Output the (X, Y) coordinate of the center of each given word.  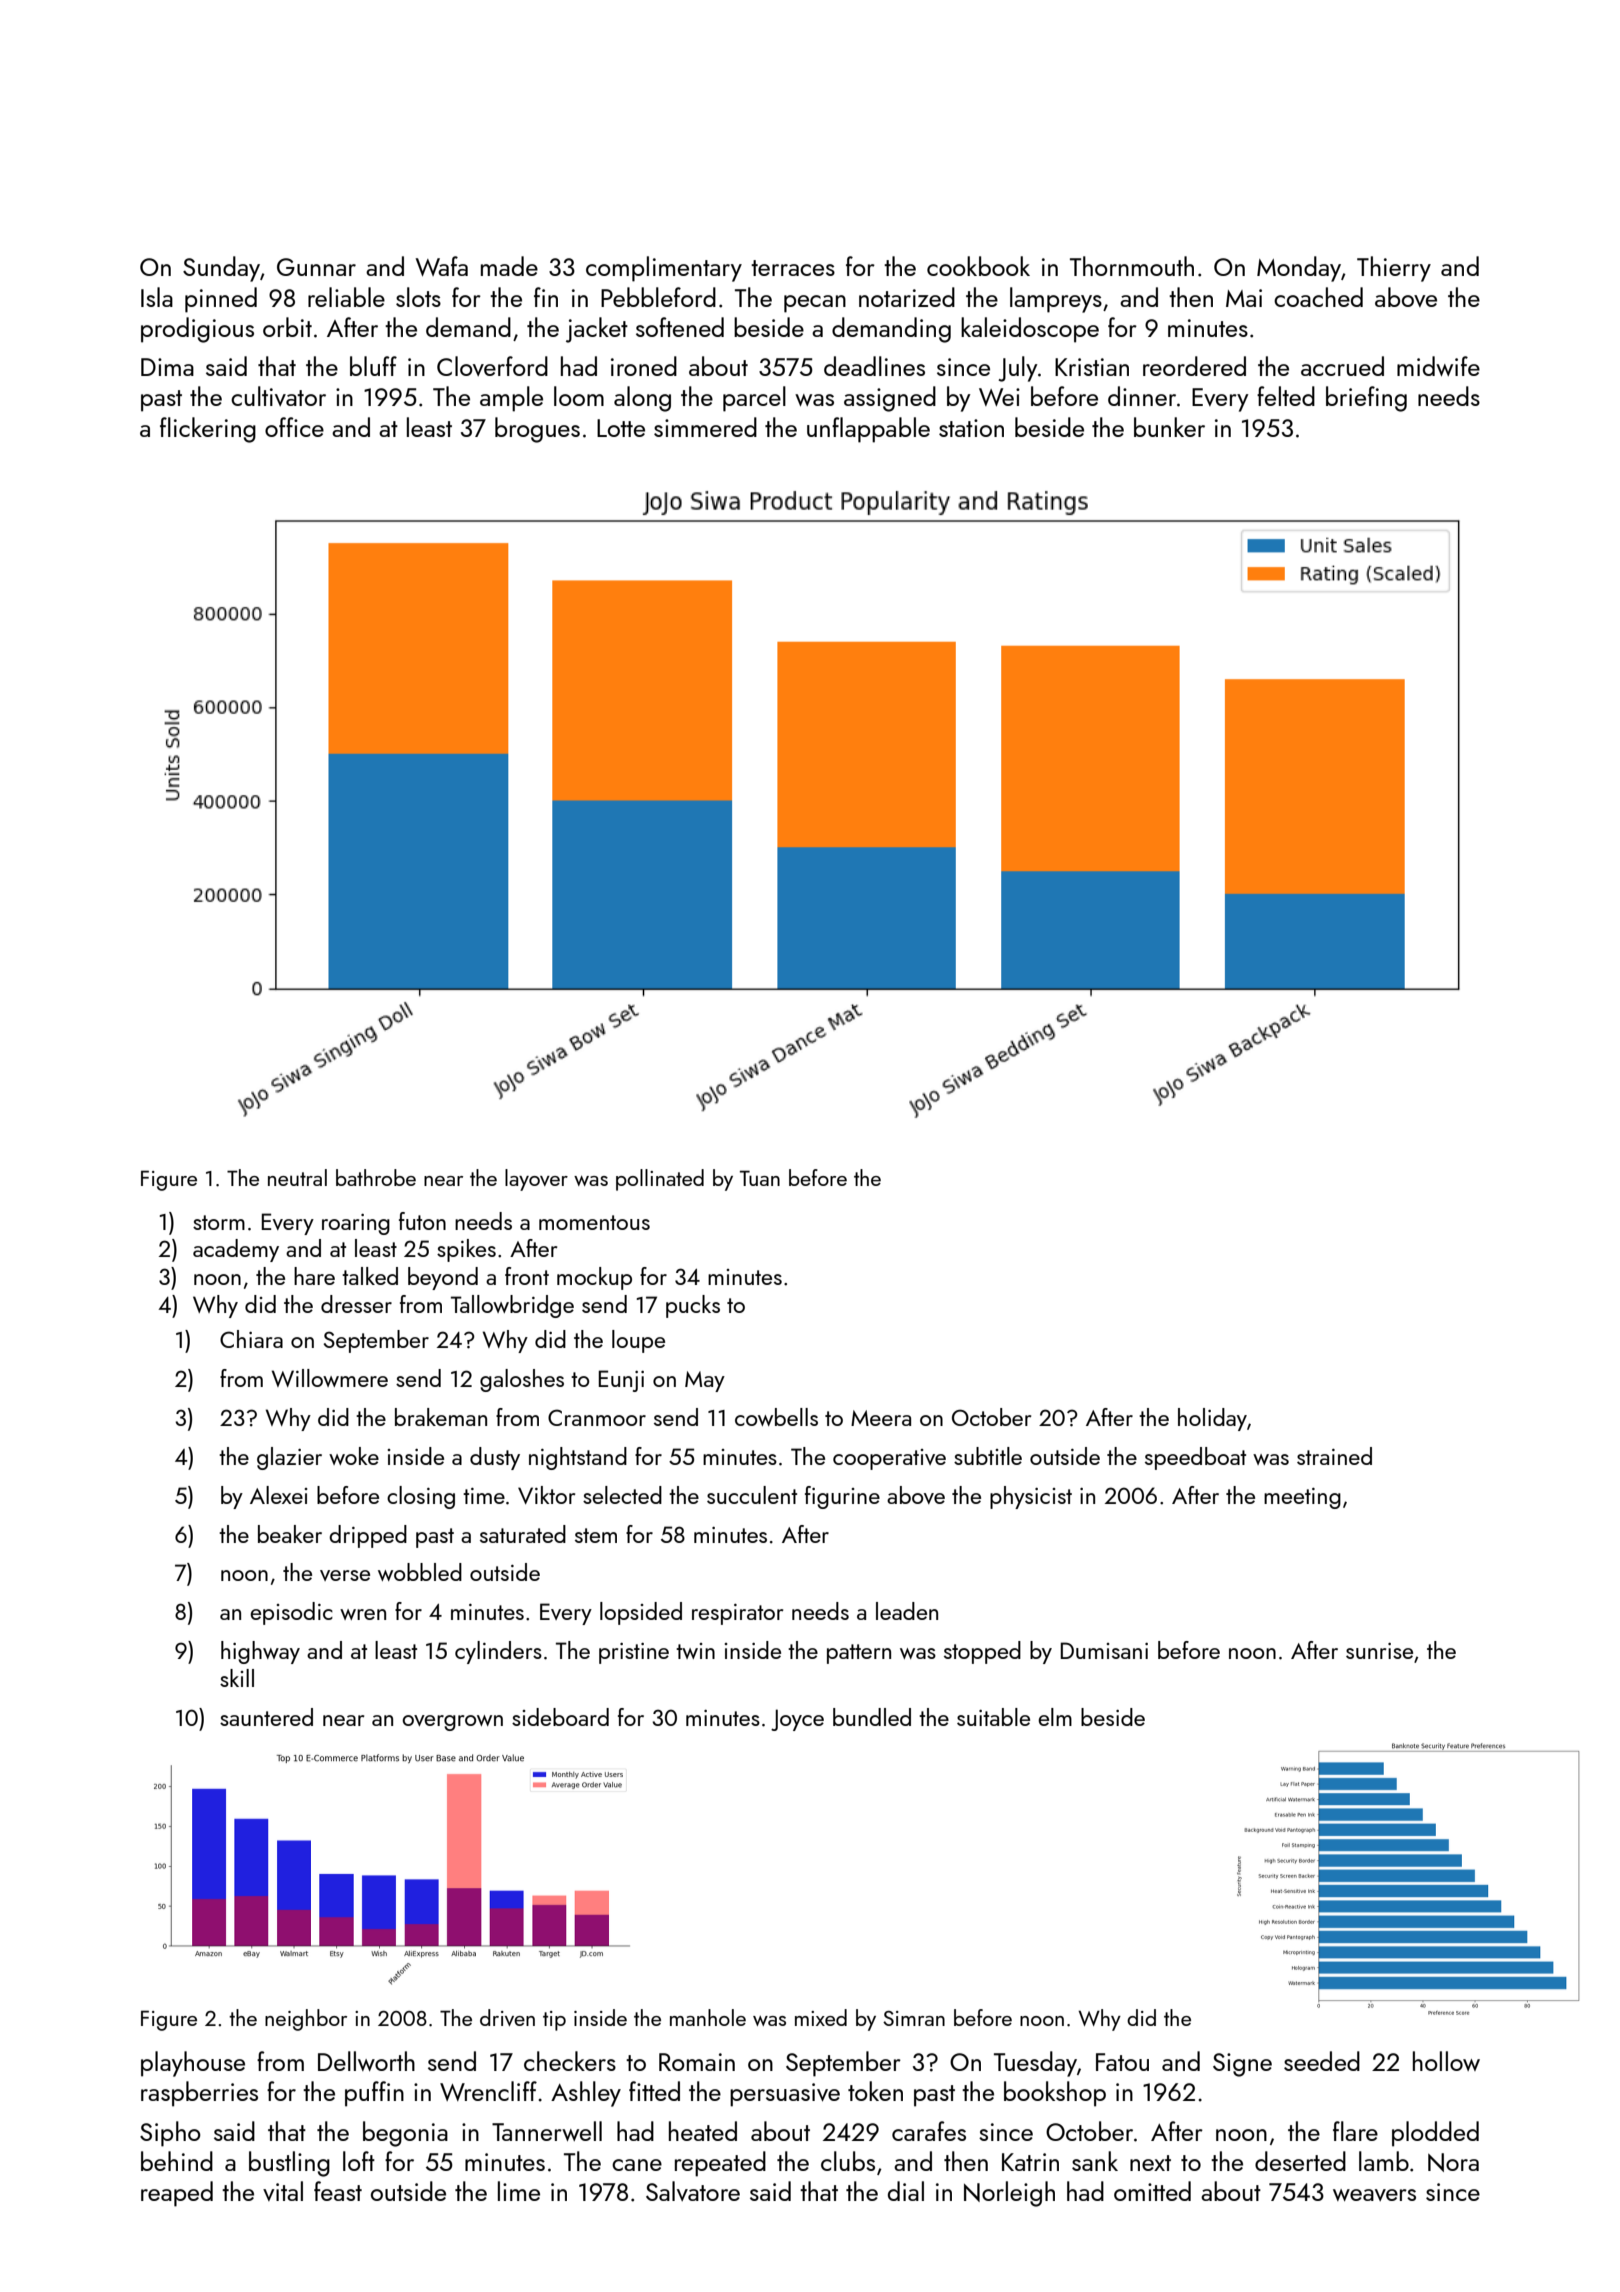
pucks (693, 1306)
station (971, 428)
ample (511, 399)
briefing (1366, 399)
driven (507, 2017)
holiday (1212, 1419)
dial (906, 2191)
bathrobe (376, 1177)
